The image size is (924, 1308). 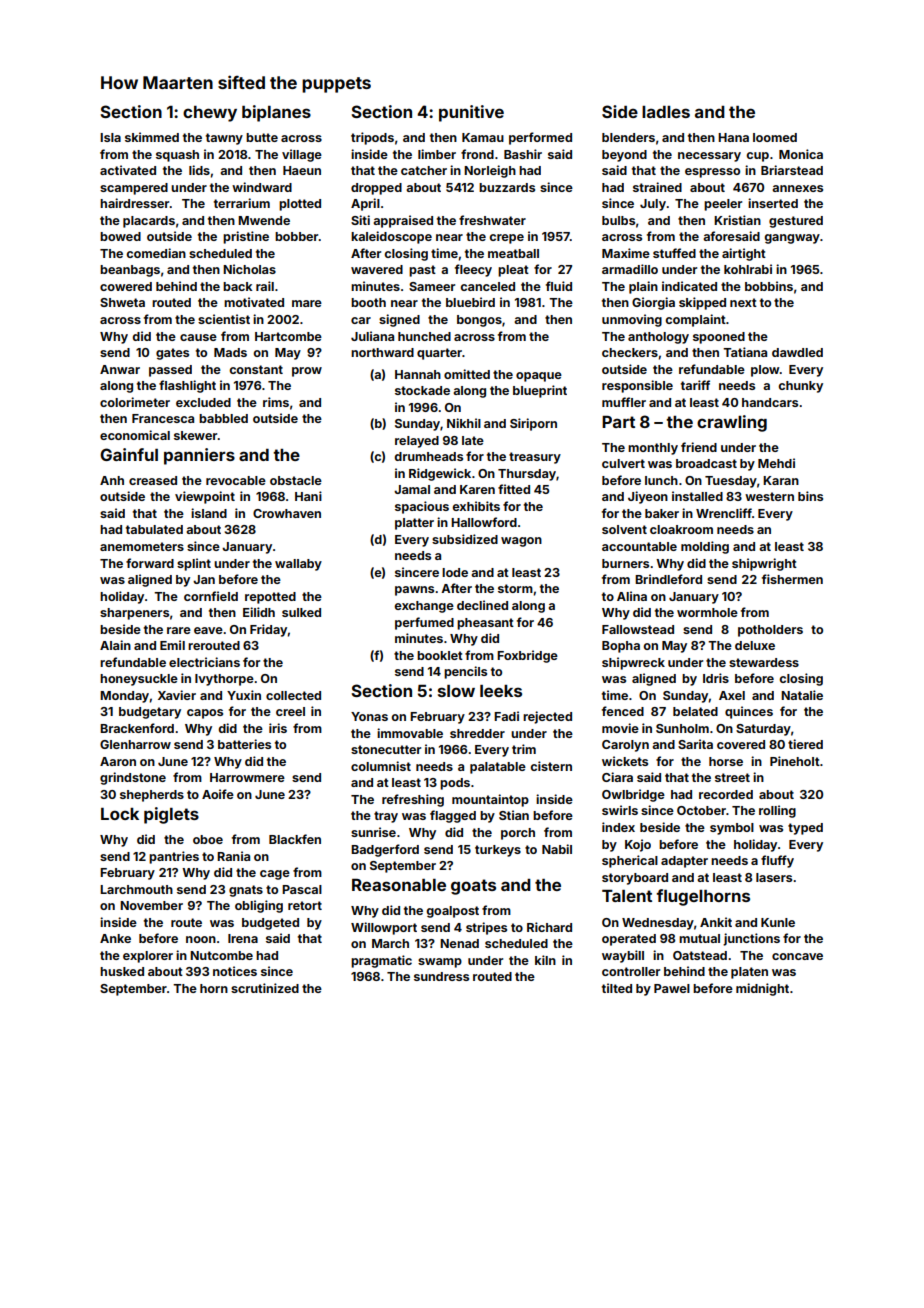 I want to click on capos, so click(x=205, y=714).
